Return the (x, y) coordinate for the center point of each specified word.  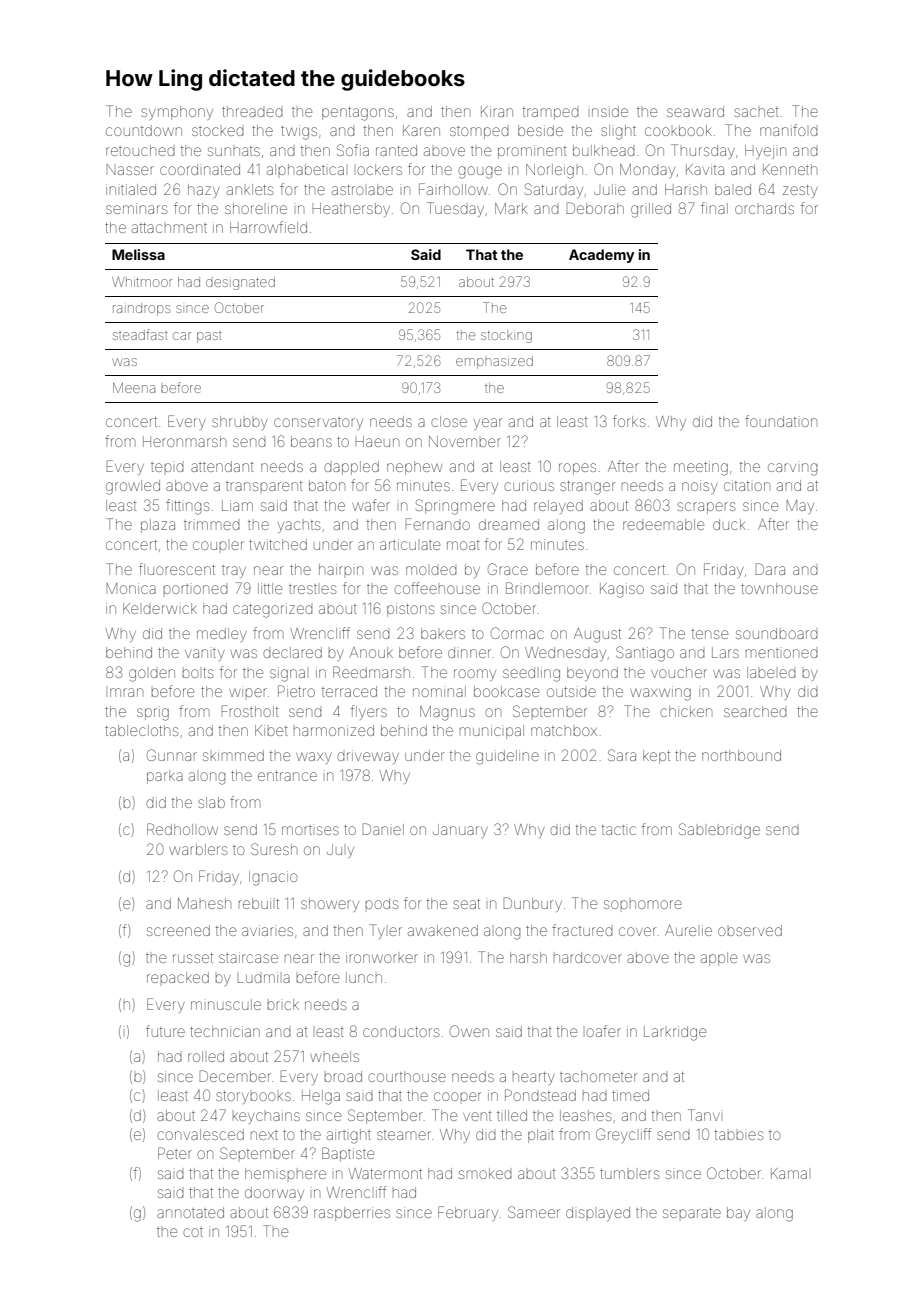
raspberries (352, 1214)
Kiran (497, 111)
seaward (695, 111)
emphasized (494, 362)
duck (729, 524)
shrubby (240, 423)
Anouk (371, 652)
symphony (177, 113)
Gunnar (172, 755)
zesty (800, 191)
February (468, 1213)
